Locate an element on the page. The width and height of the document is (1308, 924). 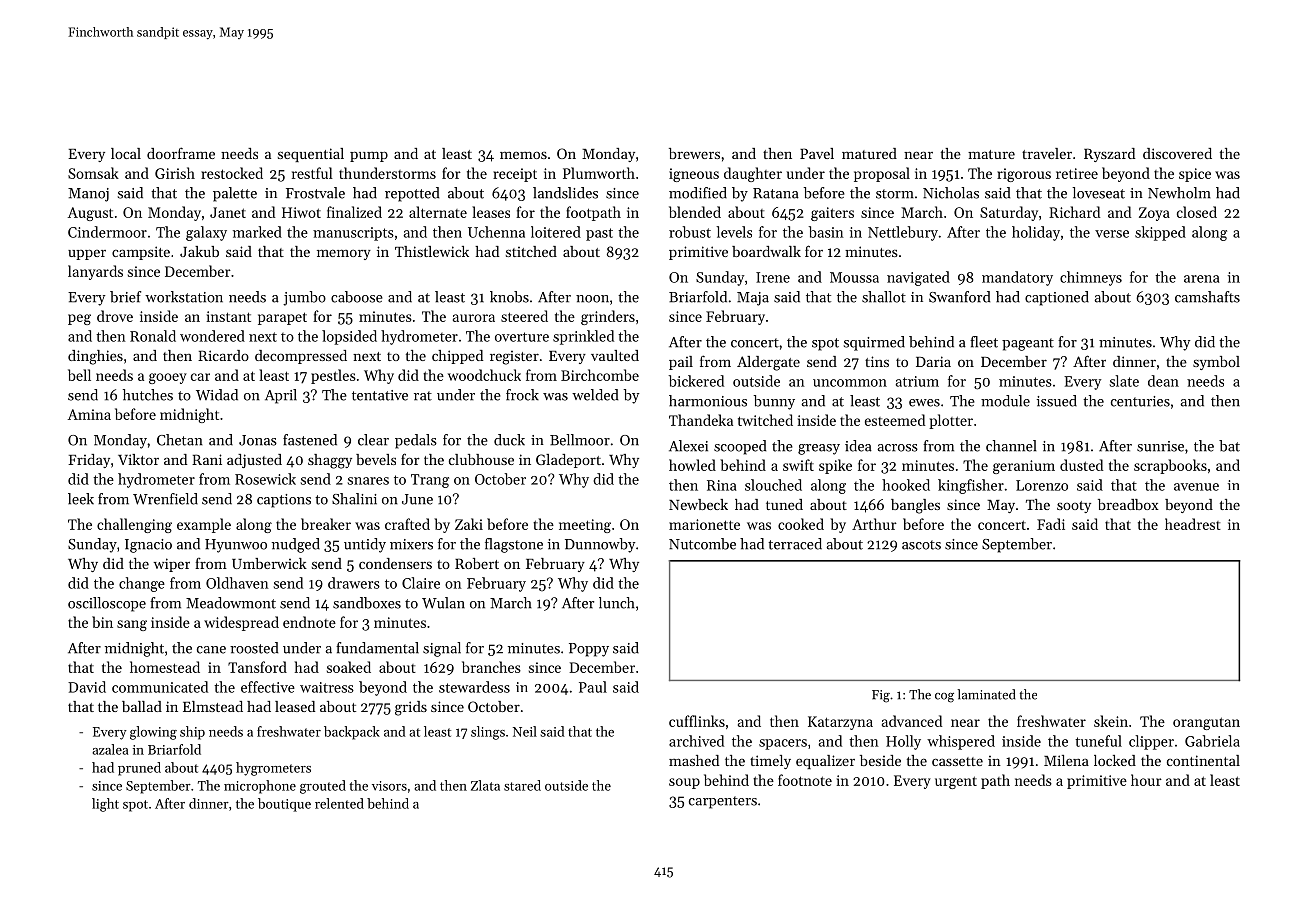
marked is located at coordinates (257, 232).
